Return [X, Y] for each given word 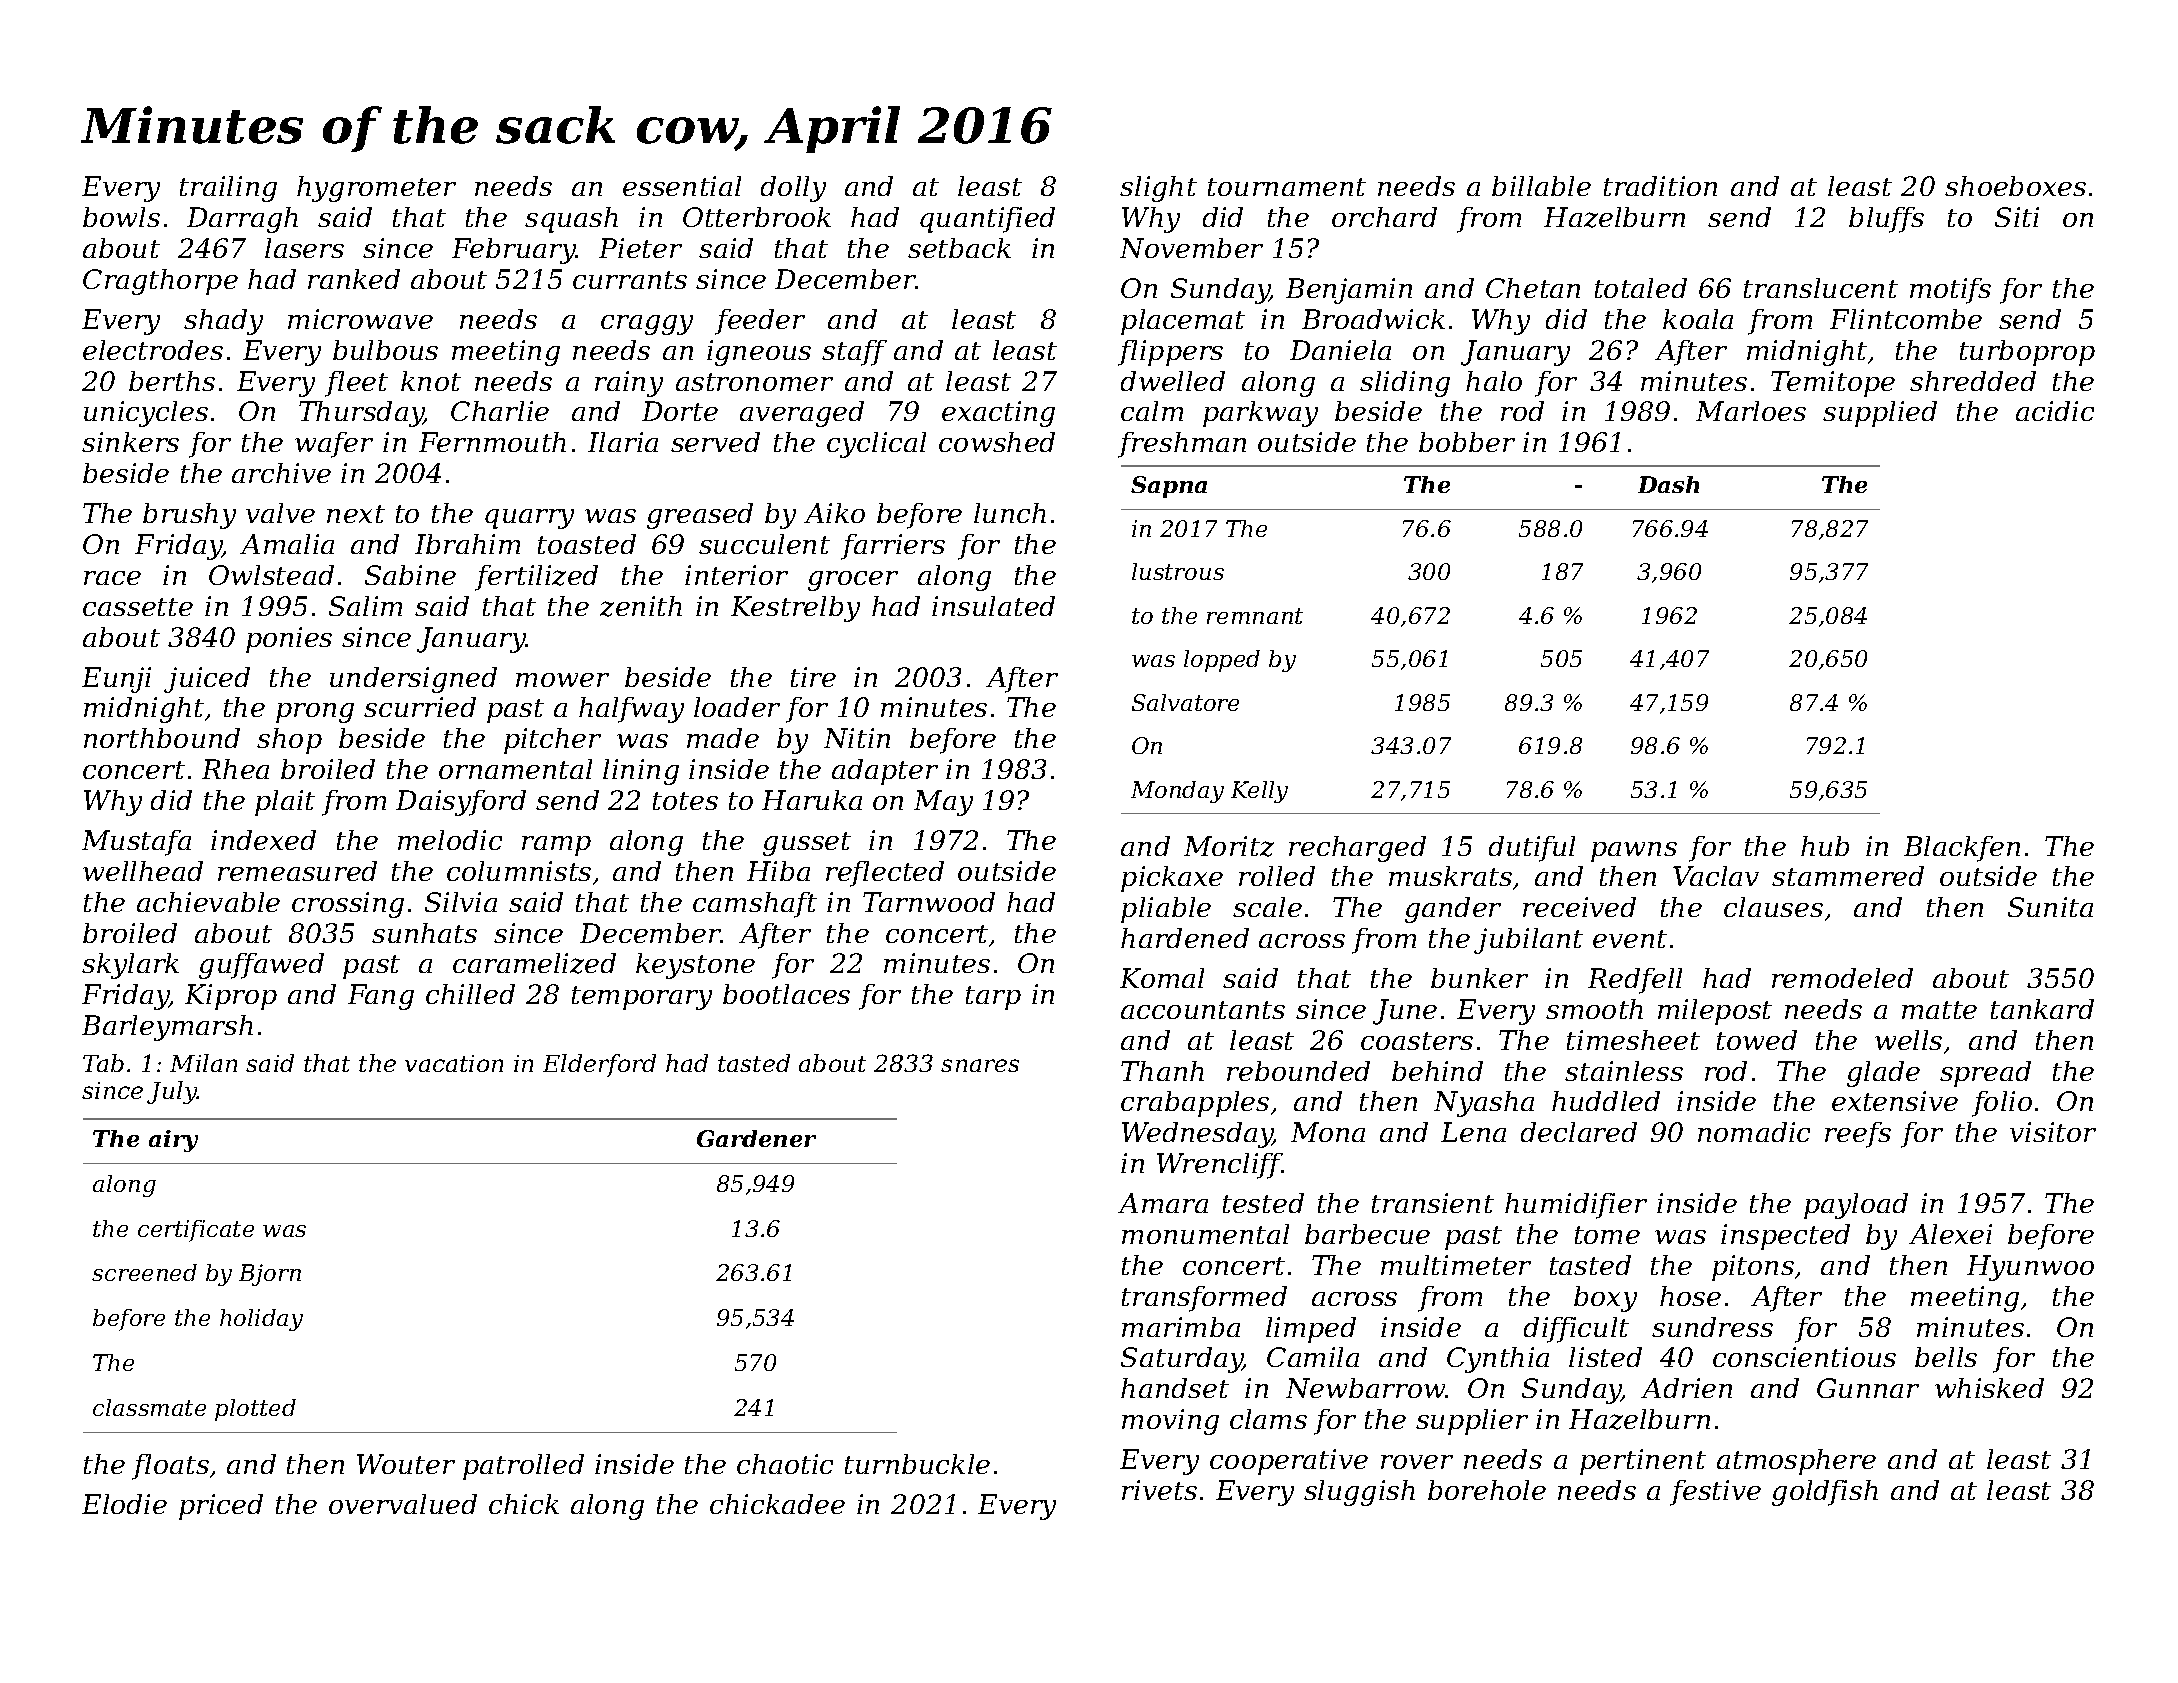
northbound [162, 738]
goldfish [1825, 1493]
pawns [1634, 852]
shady [223, 322]
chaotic [785, 1464]
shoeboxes [2015, 186]
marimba [1181, 1327]
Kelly [1259, 792]
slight [1158, 189]
